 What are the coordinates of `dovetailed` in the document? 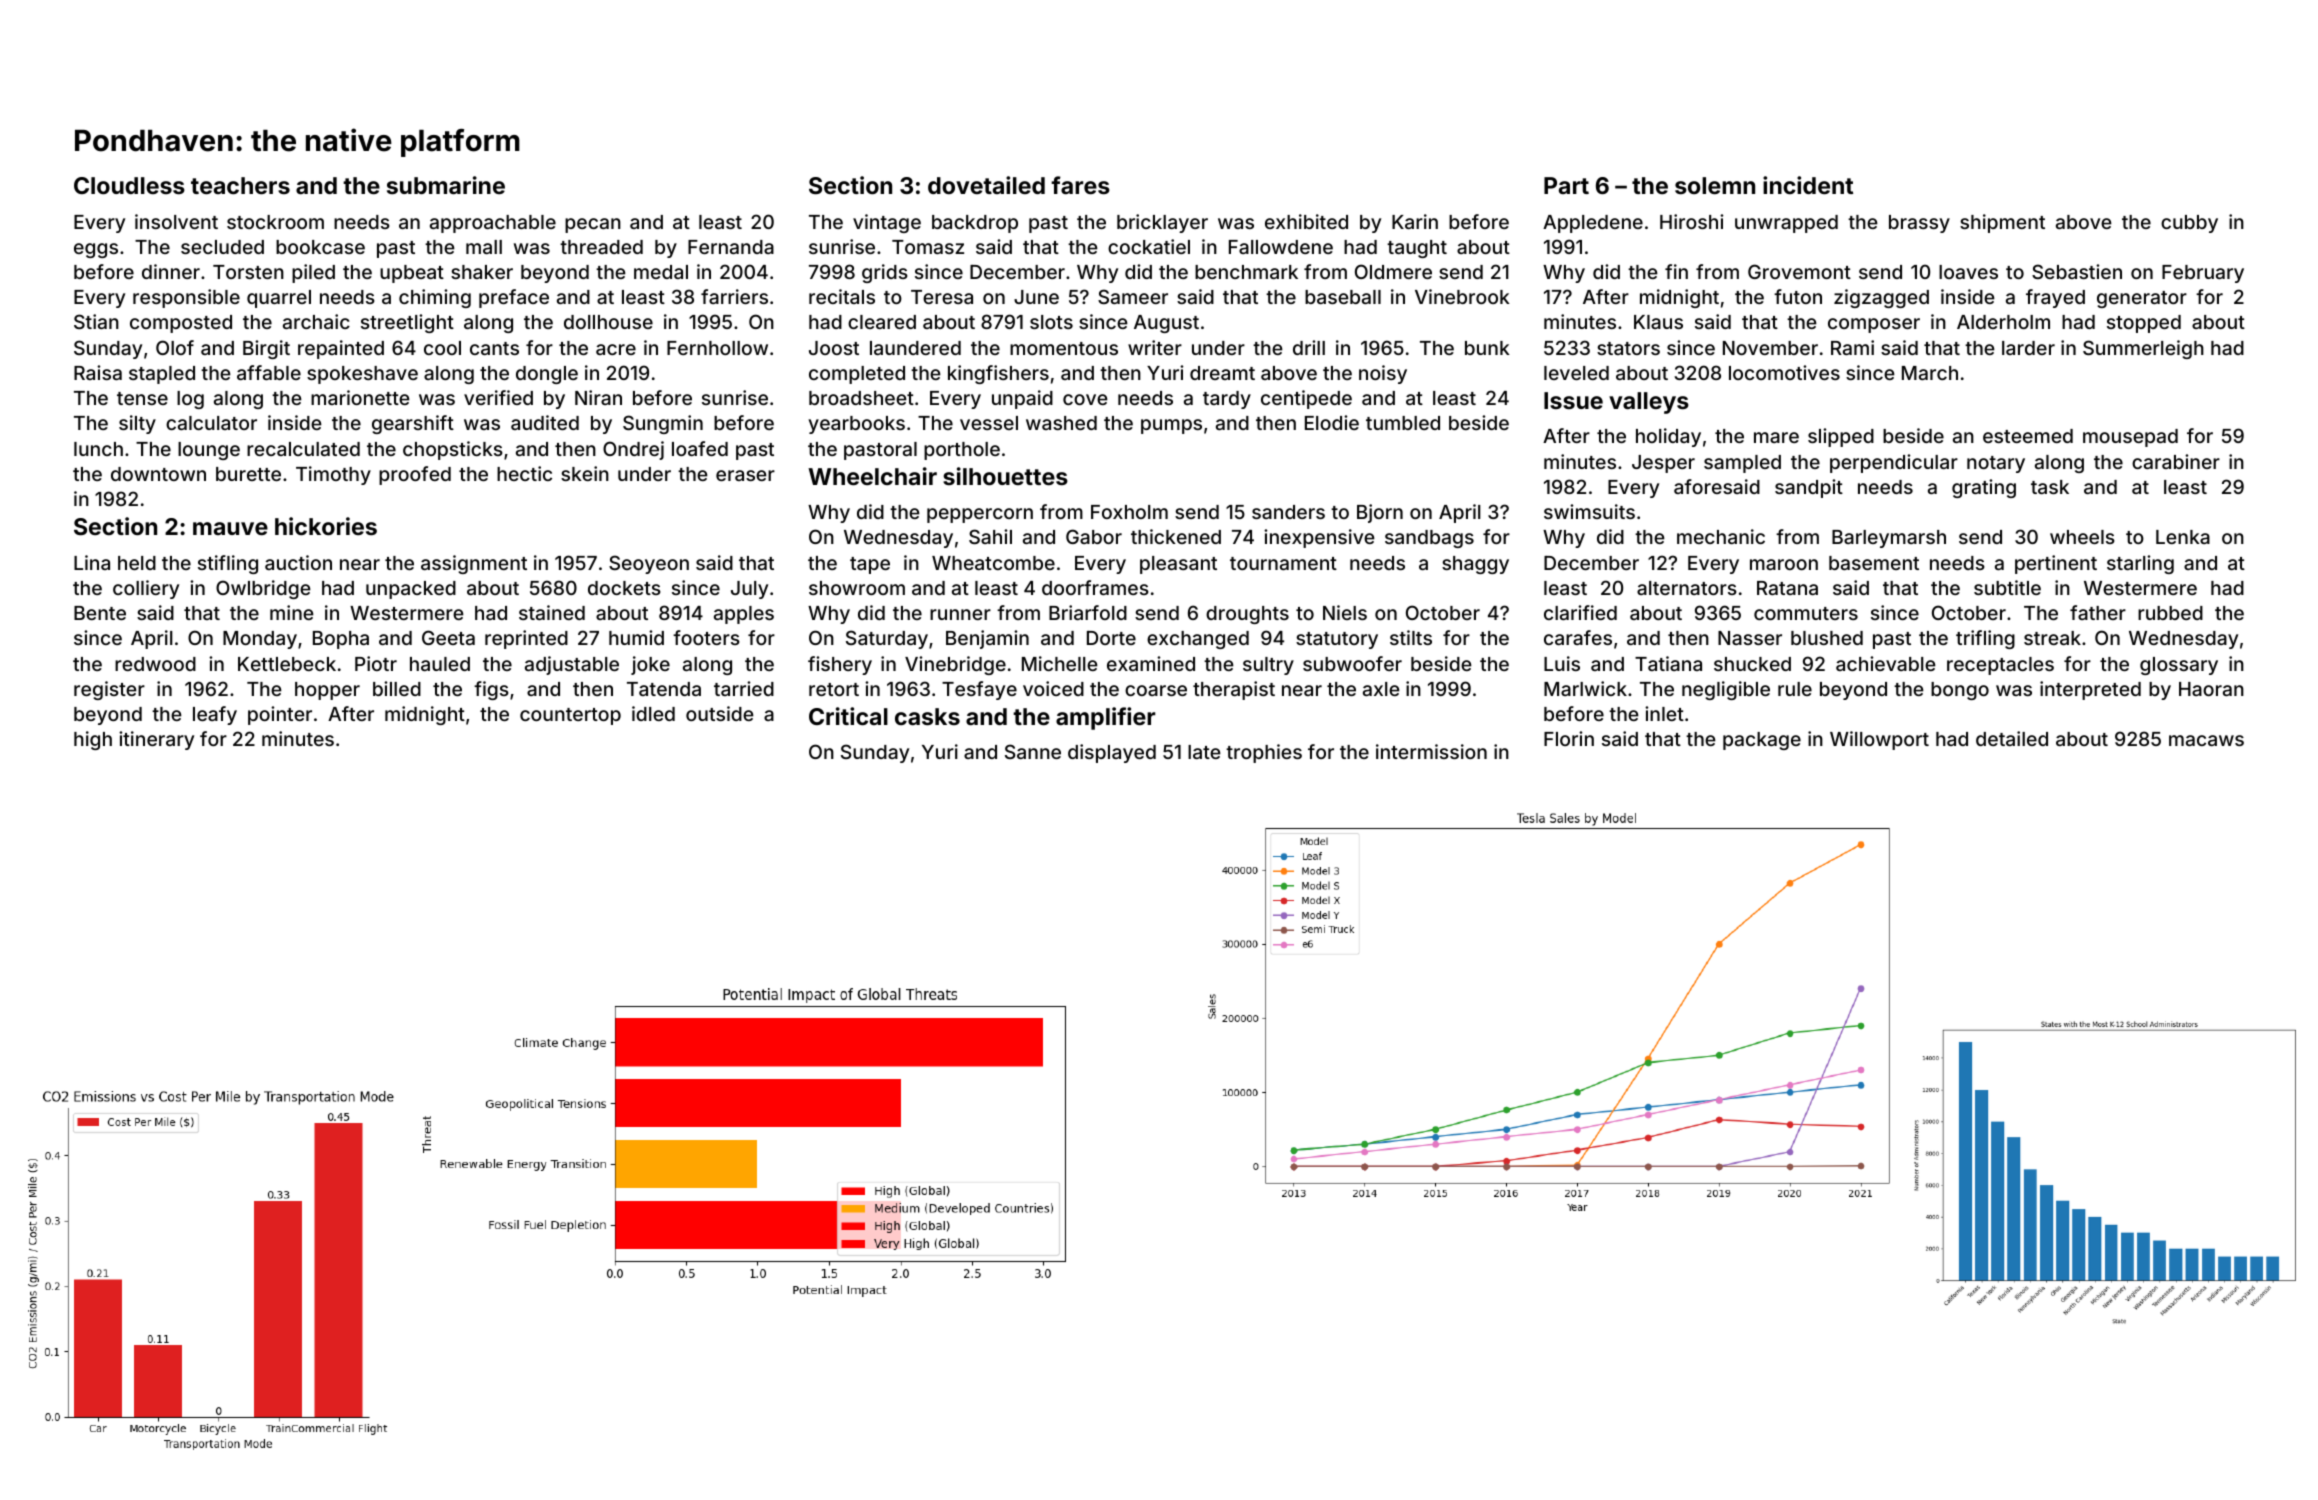 It's located at (986, 185).
